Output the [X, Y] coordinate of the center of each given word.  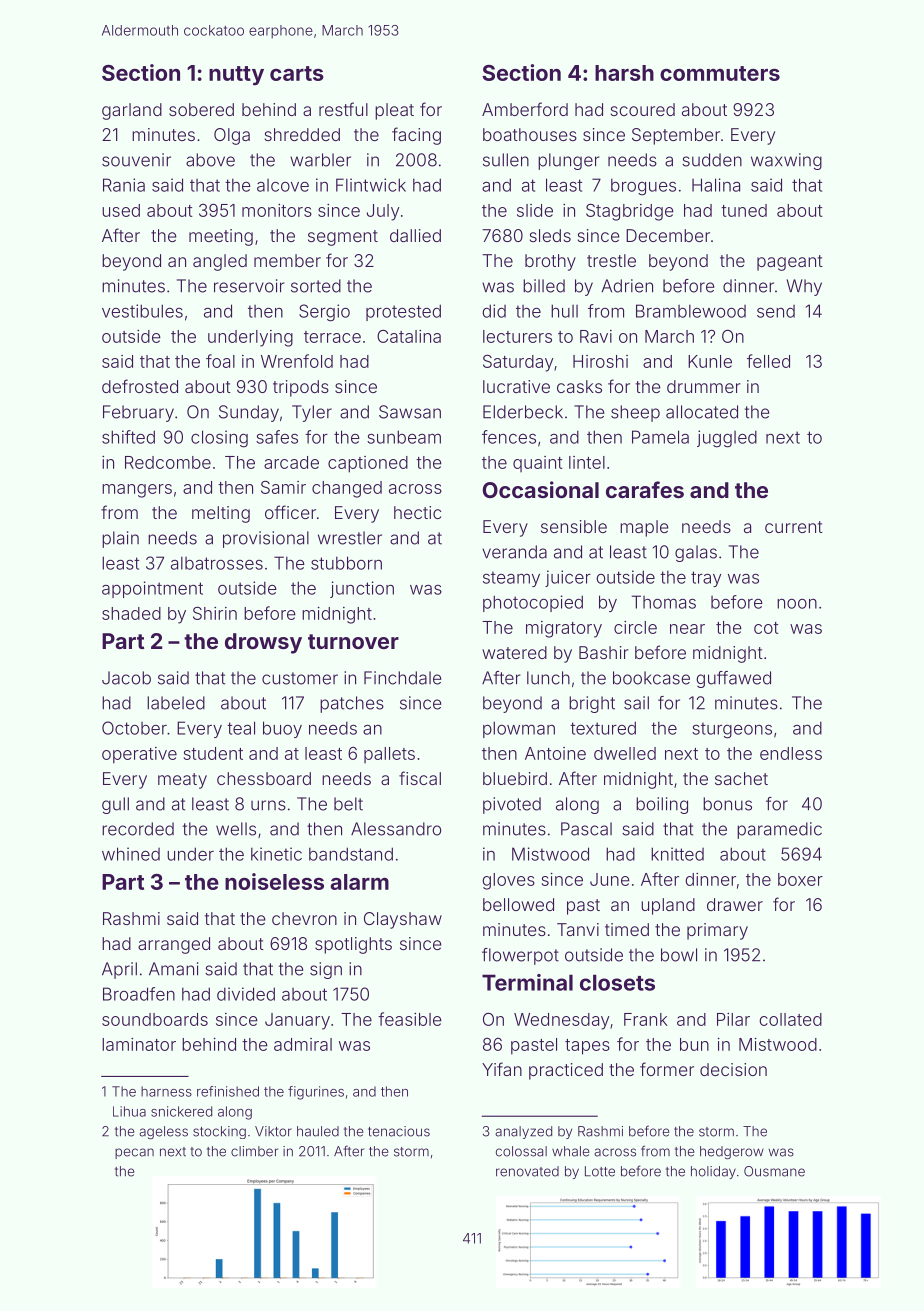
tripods [301, 388]
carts [297, 73]
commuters [720, 73]
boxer [800, 879]
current [794, 527]
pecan [134, 1153]
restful [343, 109]
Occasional [541, 489]
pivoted [512, 805]
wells [236, 829]
